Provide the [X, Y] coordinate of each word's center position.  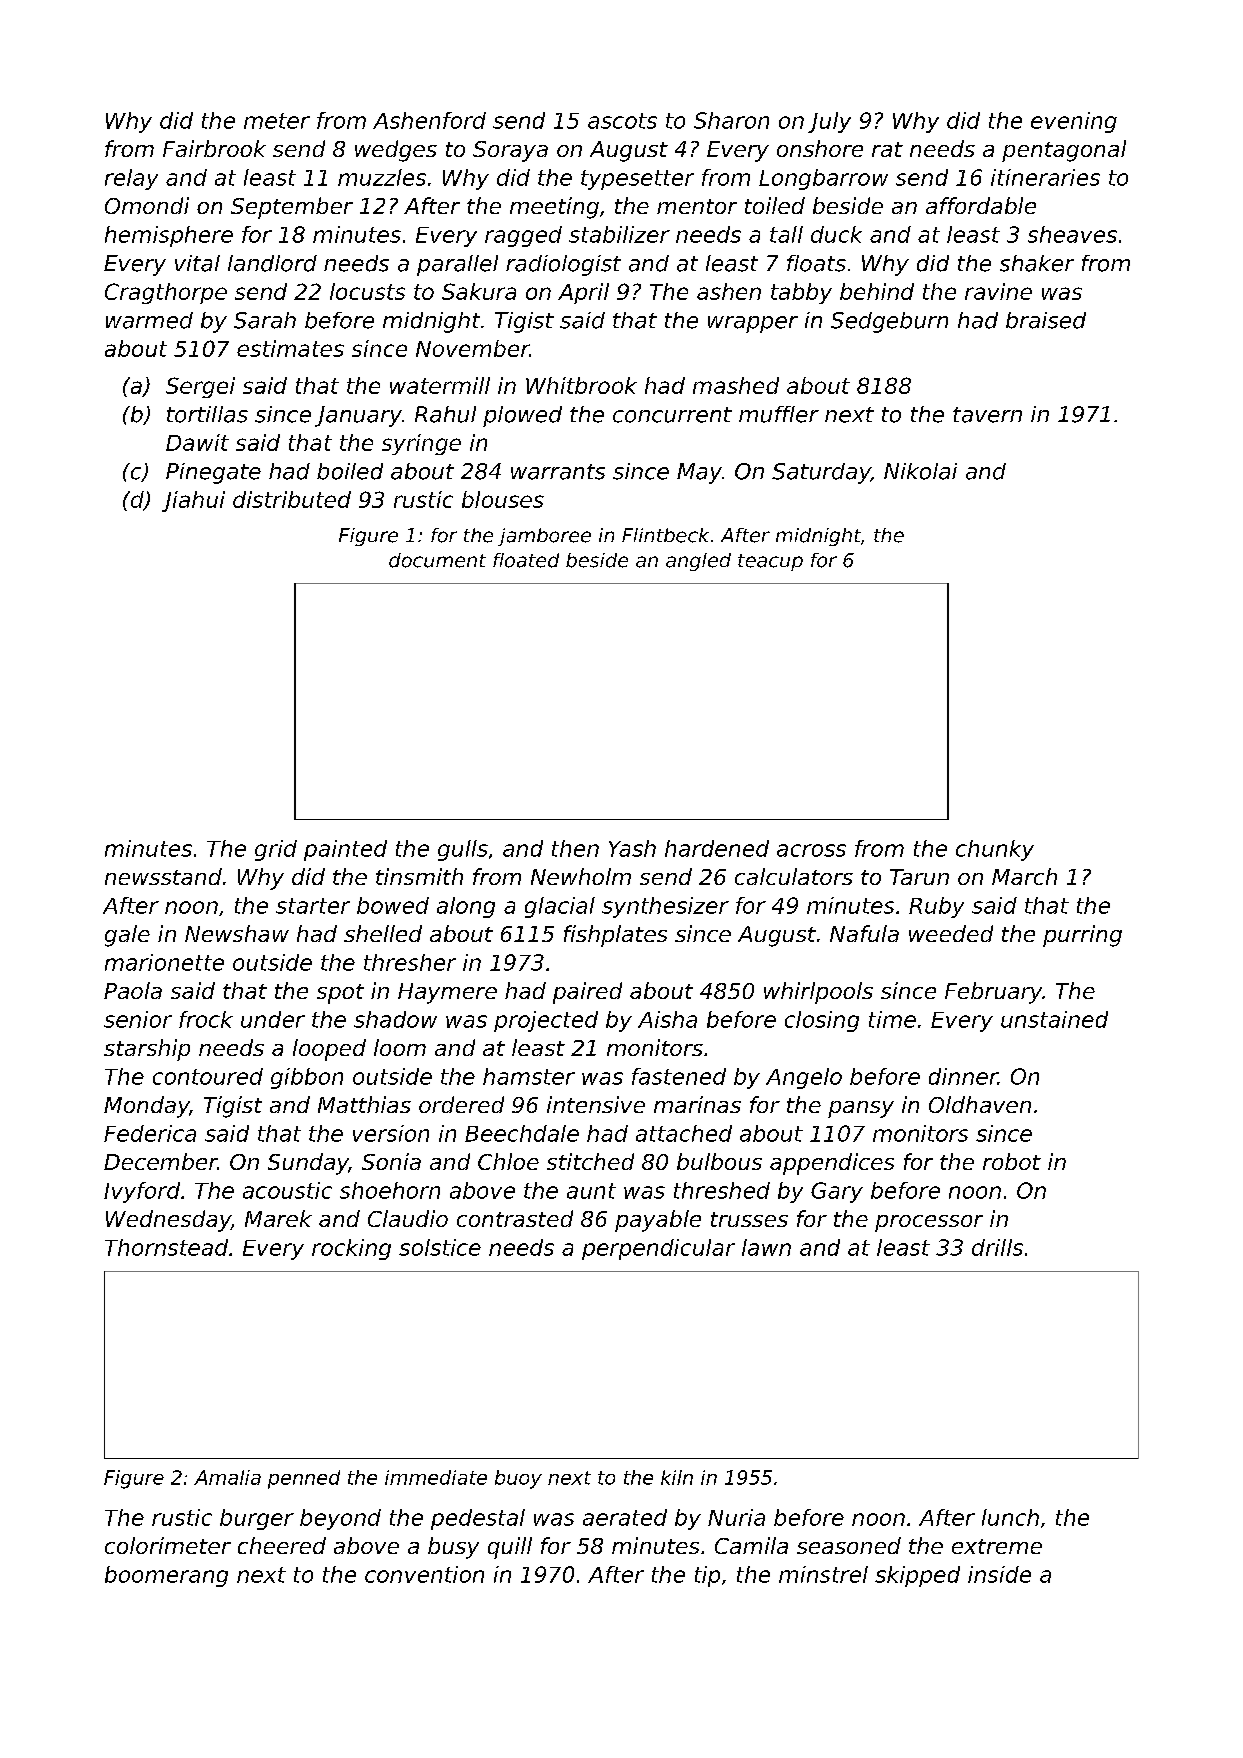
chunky [995, 850]
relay [131, 179]
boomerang [166, 1576]
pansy [861, 1109]
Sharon [731, 120]
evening [1074, 122]
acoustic [287, 1190]
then [575, 848]
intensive [596, 1104]
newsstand [163, 876]
